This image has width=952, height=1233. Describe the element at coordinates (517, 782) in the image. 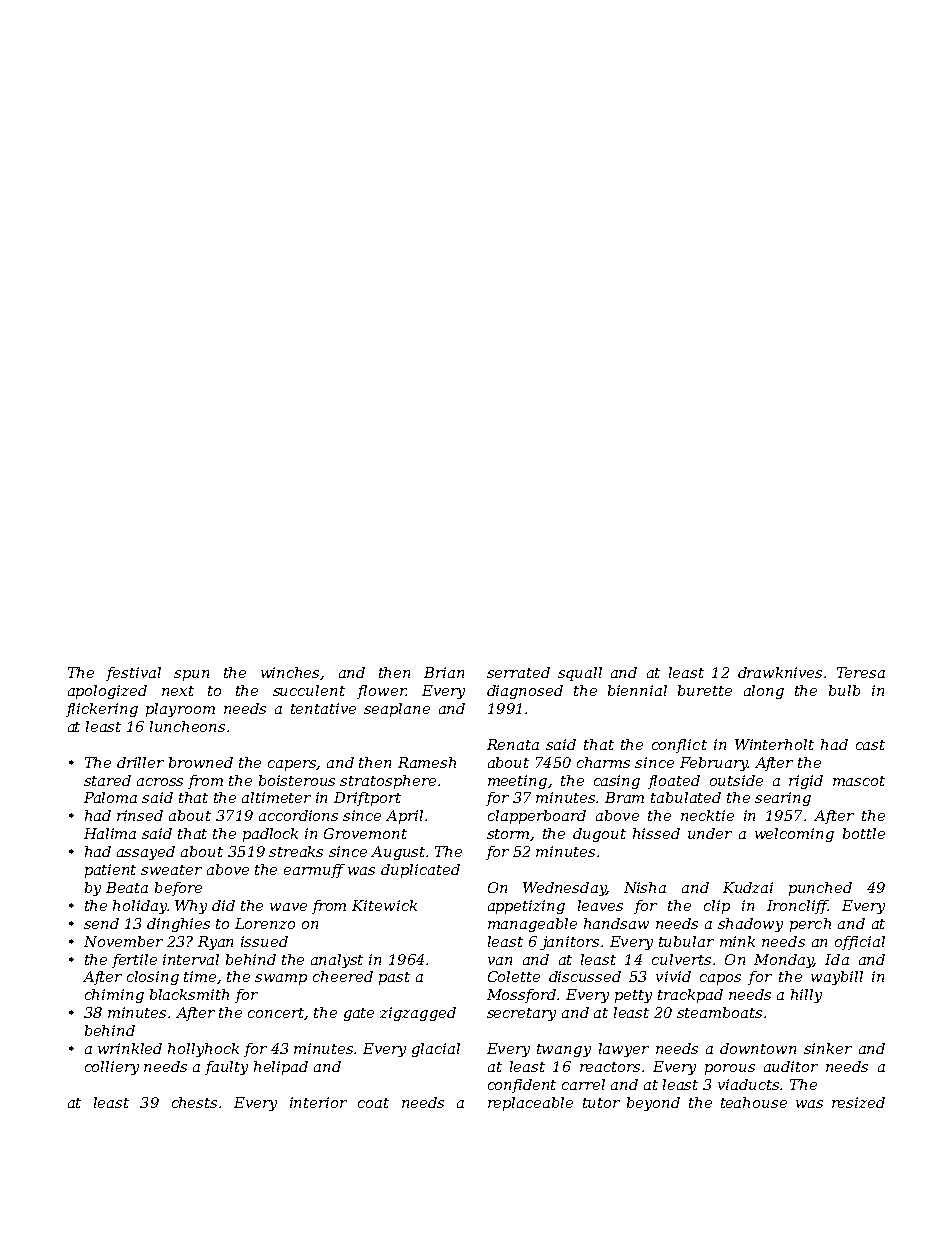

I see `meeting` at that location.
